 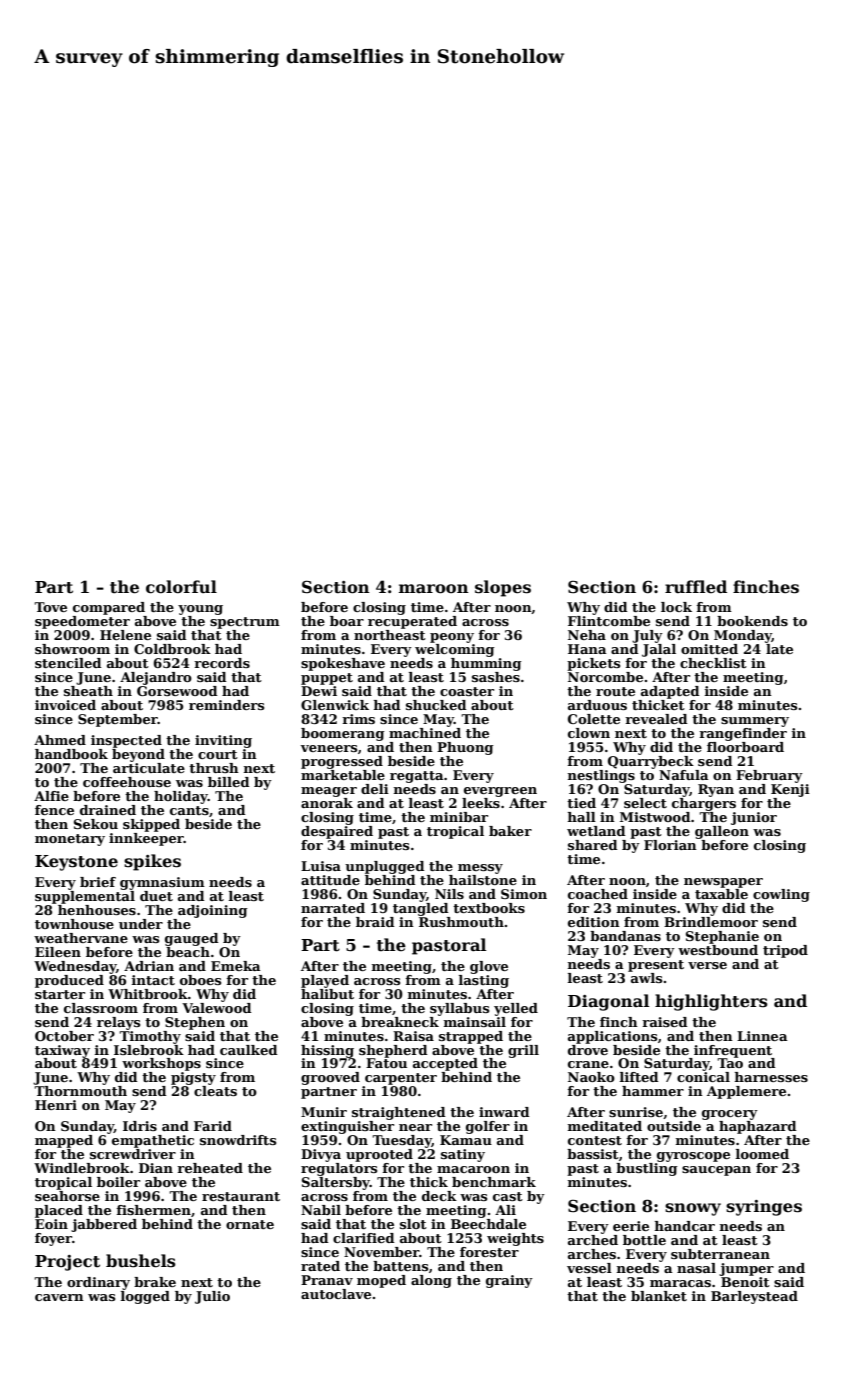 I want to click on mapped, so click(x=64, y=1141).
